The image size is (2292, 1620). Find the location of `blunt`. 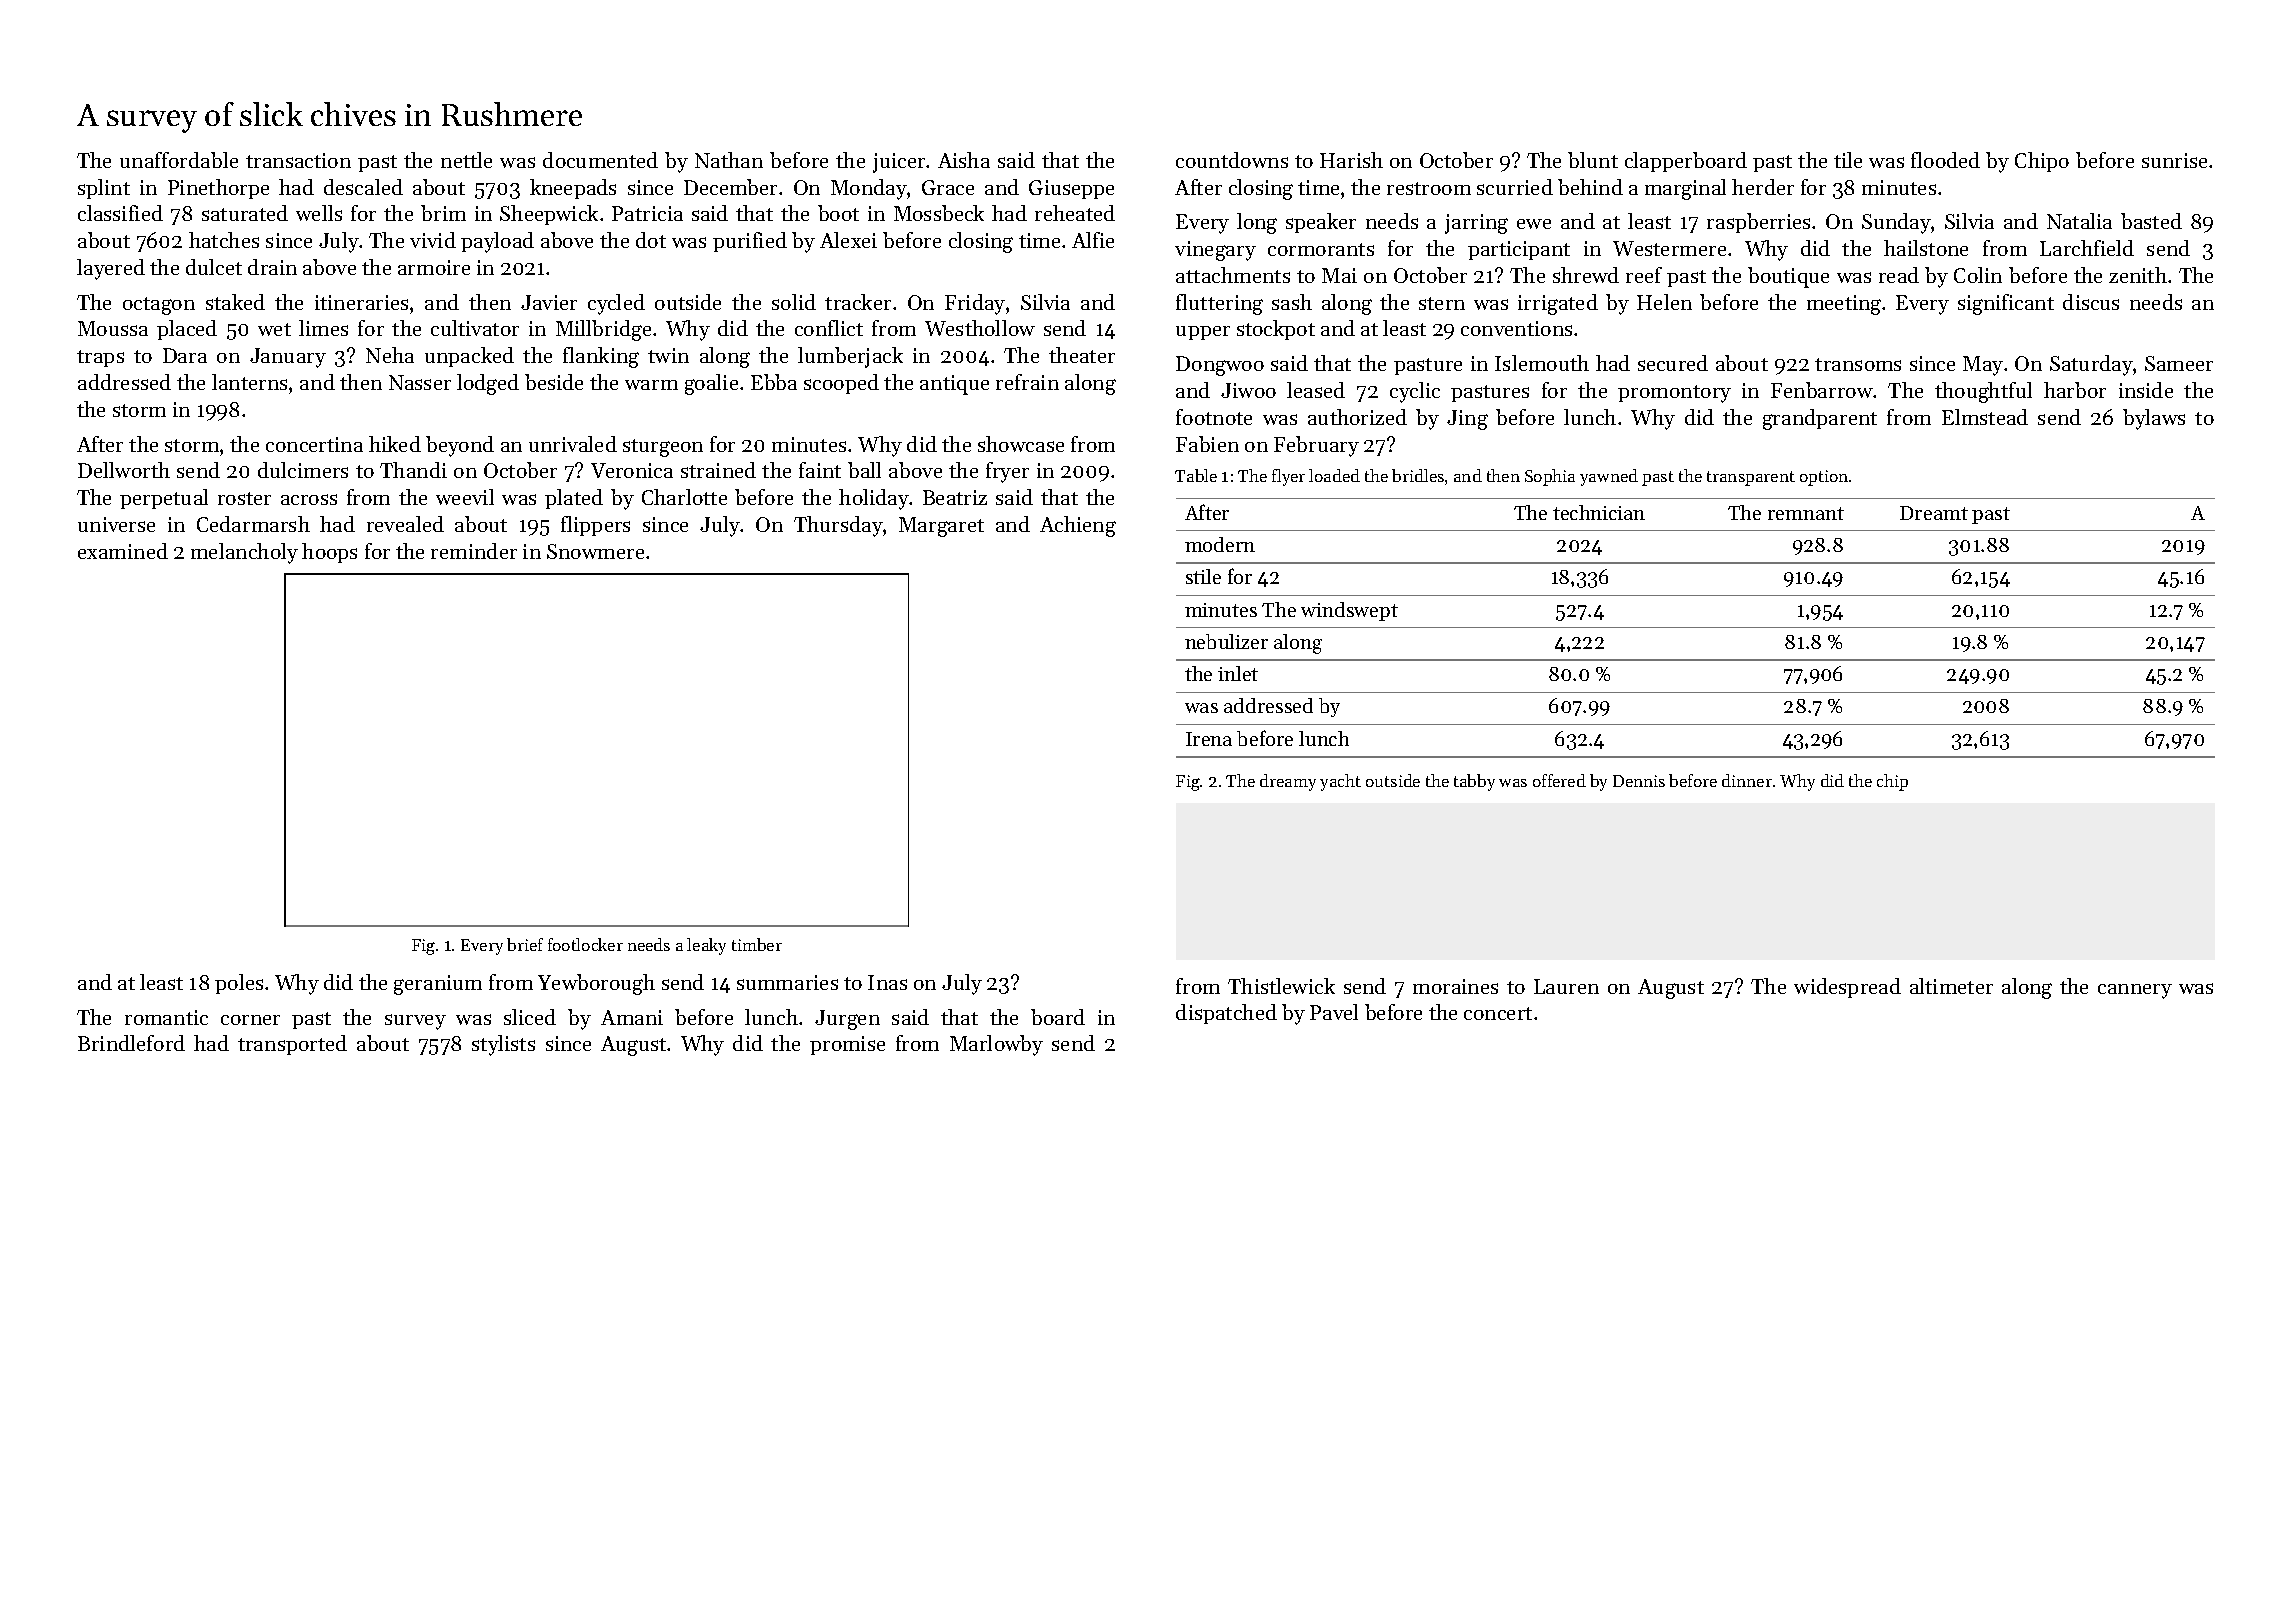

blunt is located at coordinates (1593, 160).
